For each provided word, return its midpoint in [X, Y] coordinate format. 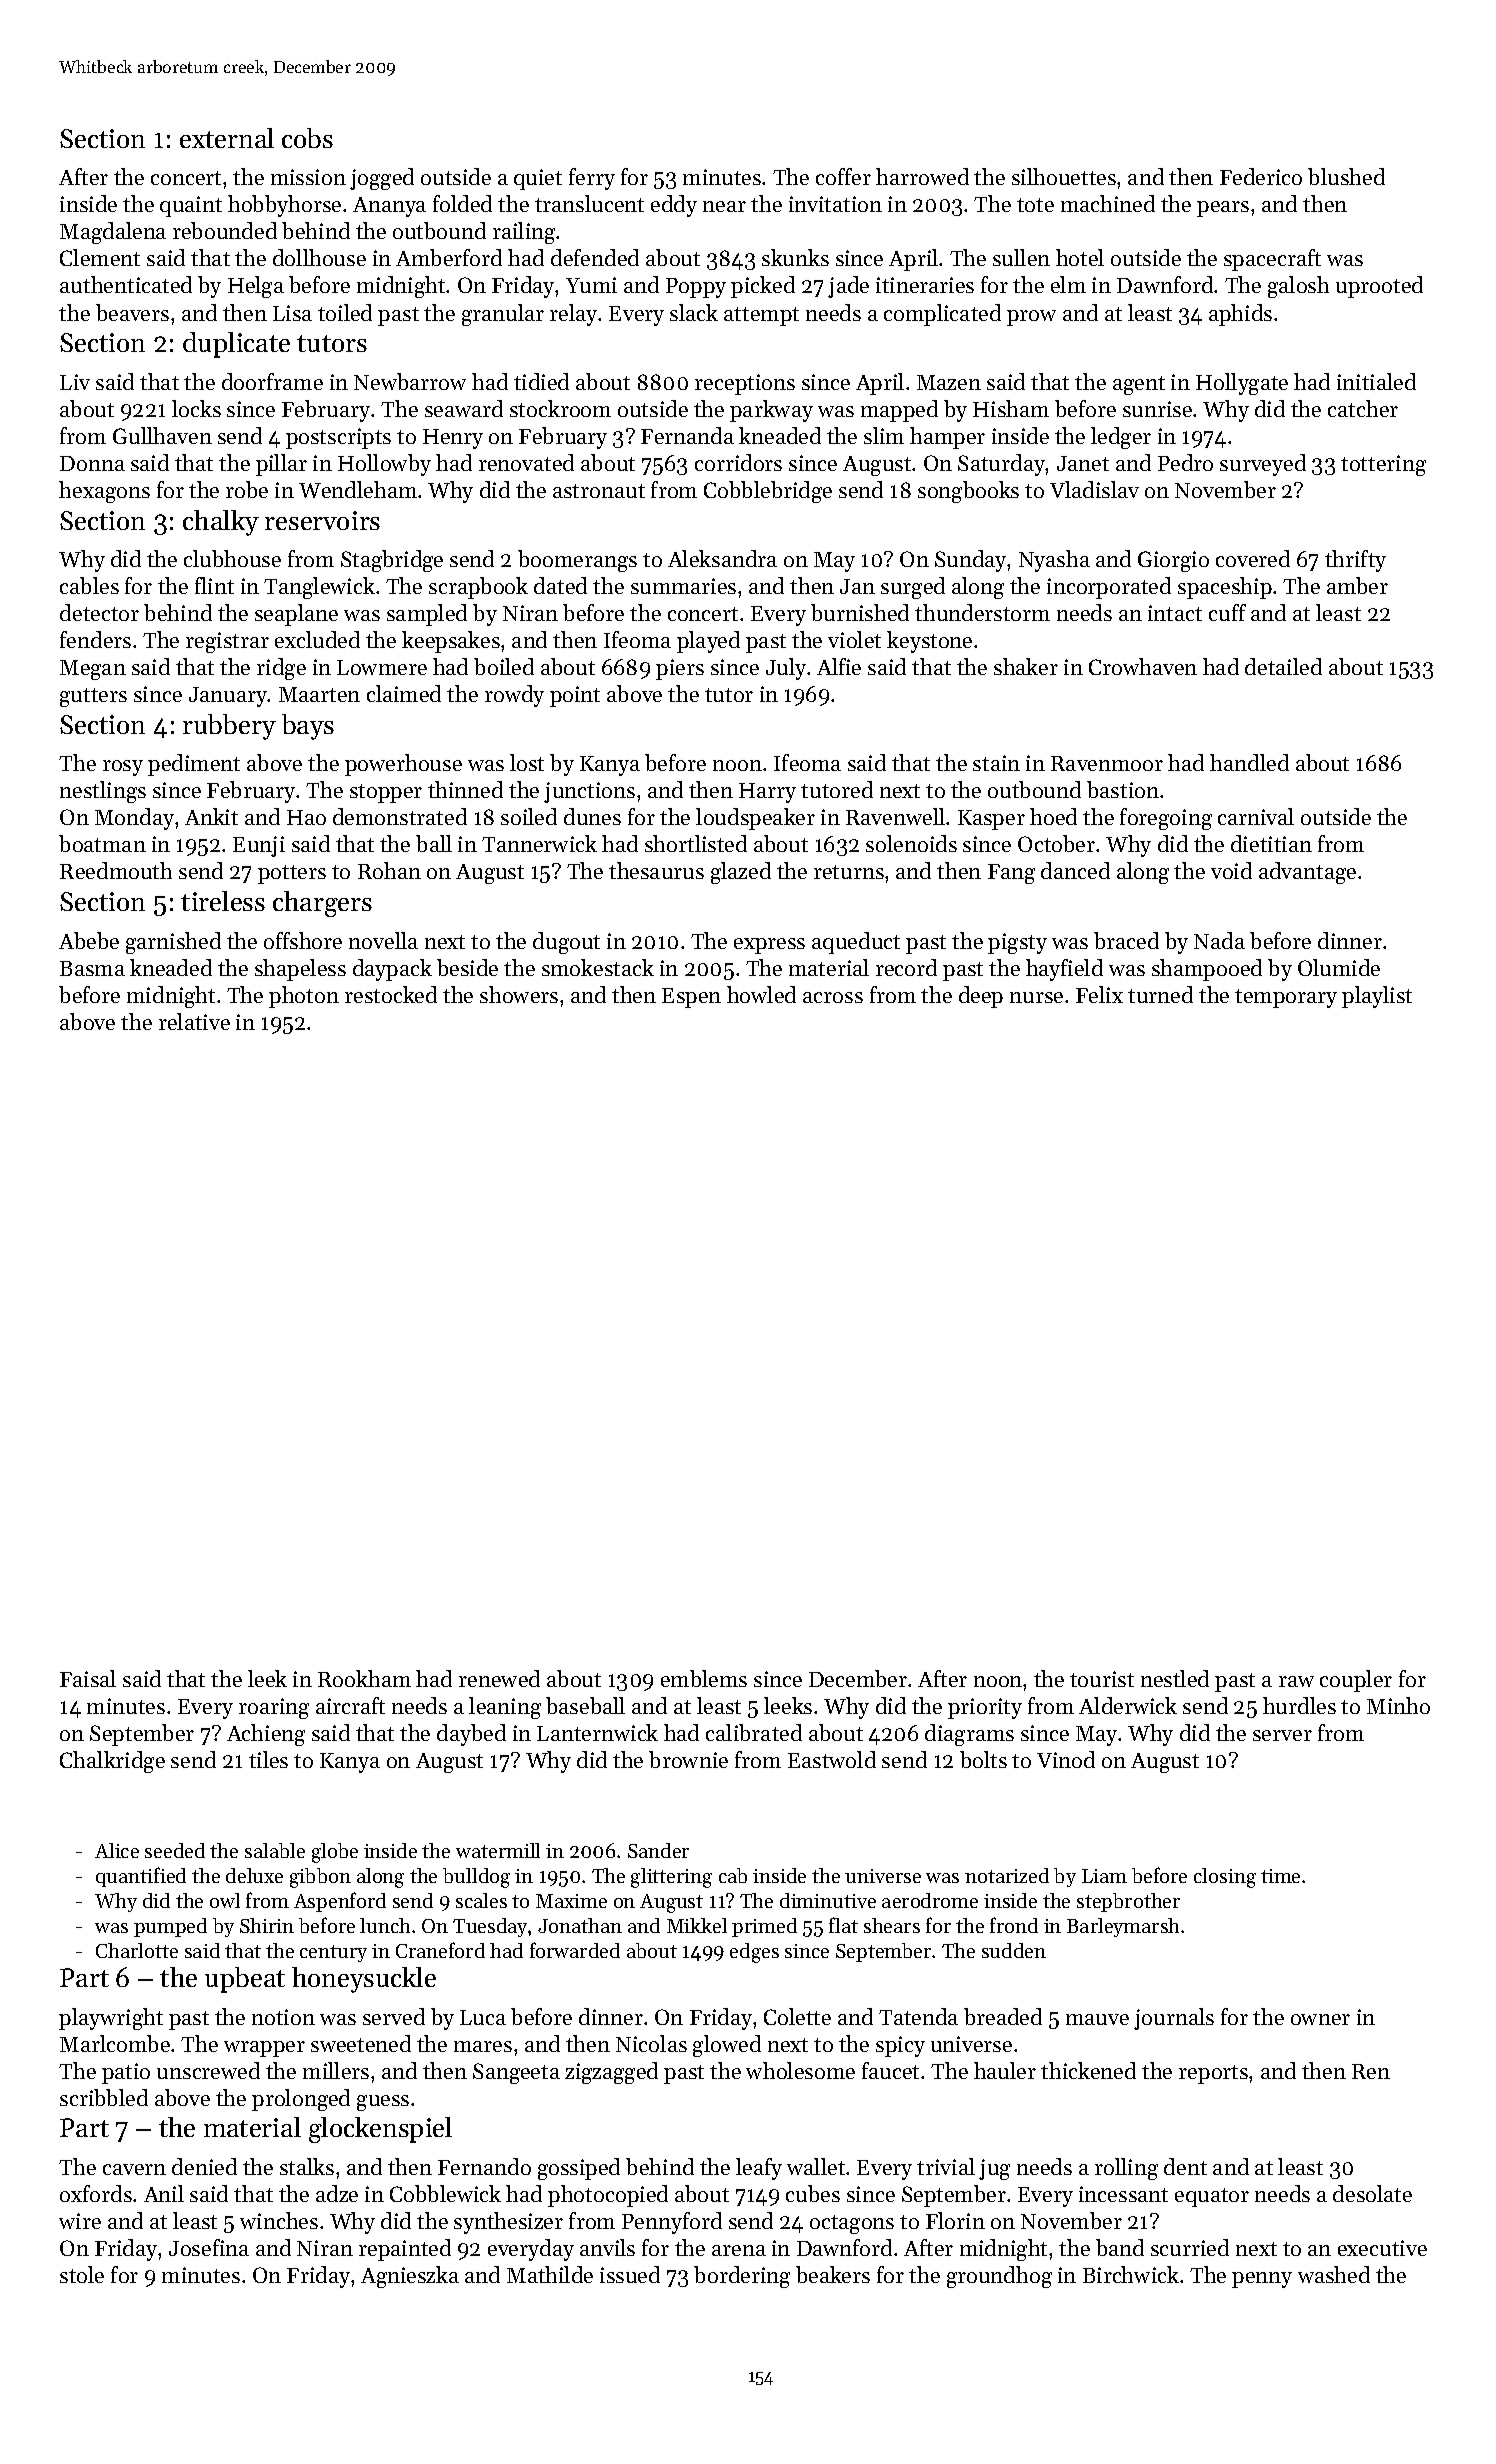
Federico [1261, 176]
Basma [92, 968]
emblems [704, 1678]
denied [204, 2166]
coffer [843, 176]
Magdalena [113, 233]
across [833, 997]
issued [630, 2274]
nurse [1036, 997]
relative [194, 1021]
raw [1296, 1681]
